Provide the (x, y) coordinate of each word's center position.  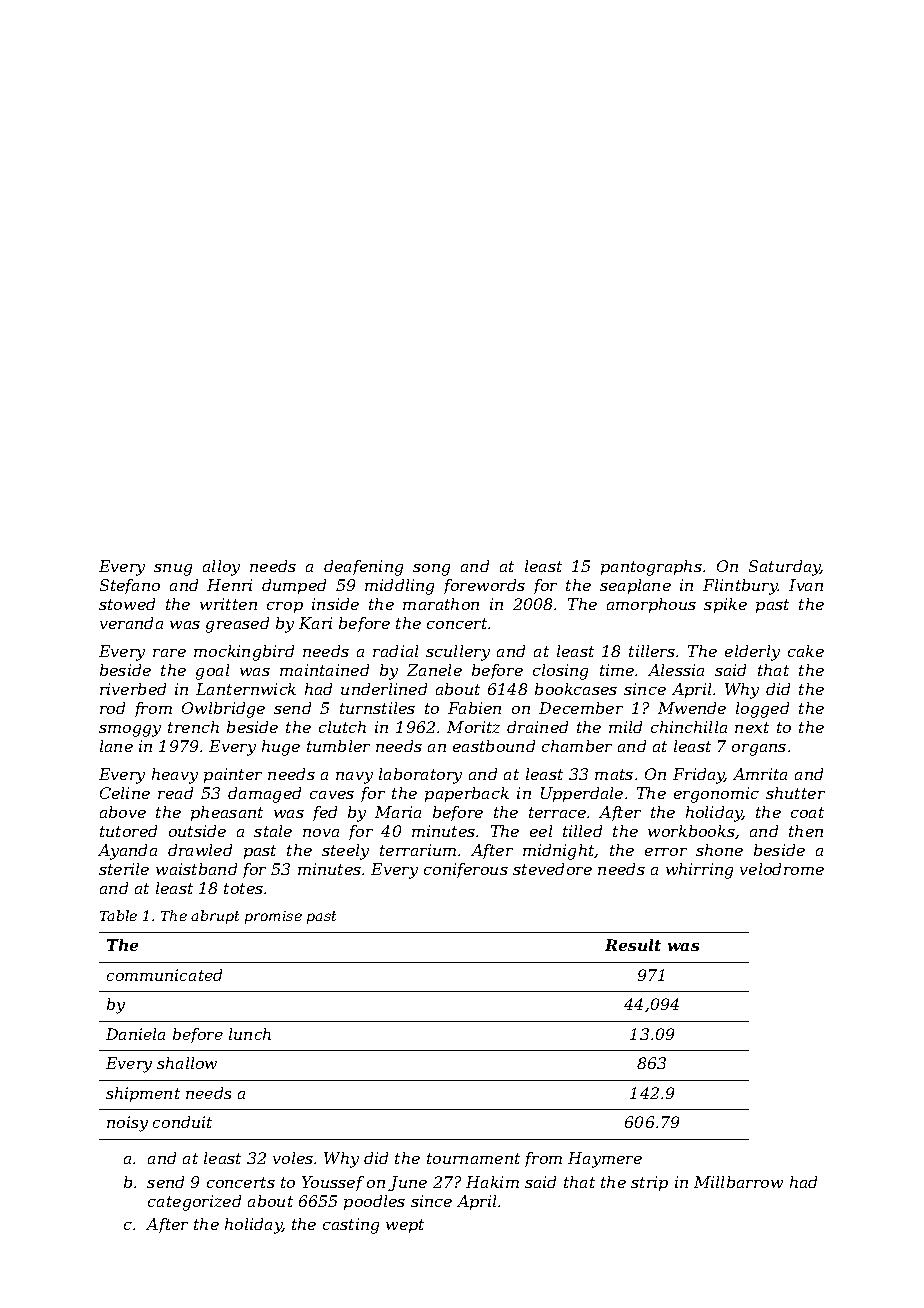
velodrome (782, 869)
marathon (441, 604)
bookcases (576, 689)
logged (762, 710)
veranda (131, 623)
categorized (194, 1203)
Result (633, 945)
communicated (164, 975)
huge (281, 748)
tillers (652, 651)
